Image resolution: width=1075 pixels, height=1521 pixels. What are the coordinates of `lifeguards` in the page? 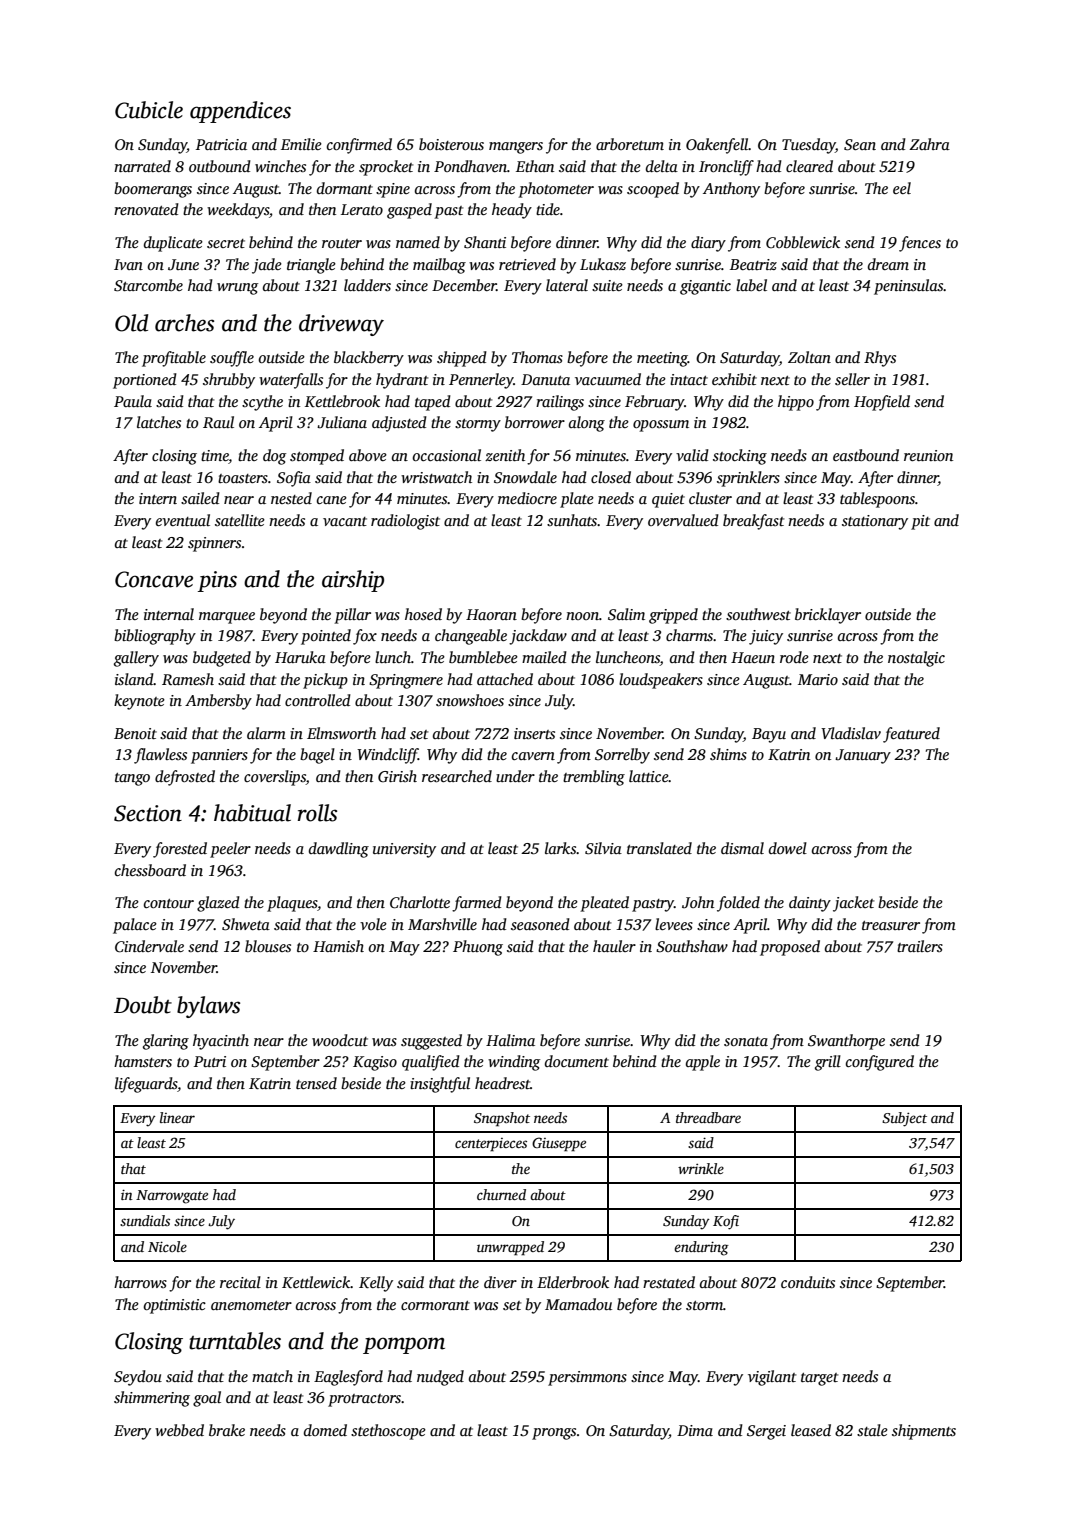 It's located at (146, 1085).
